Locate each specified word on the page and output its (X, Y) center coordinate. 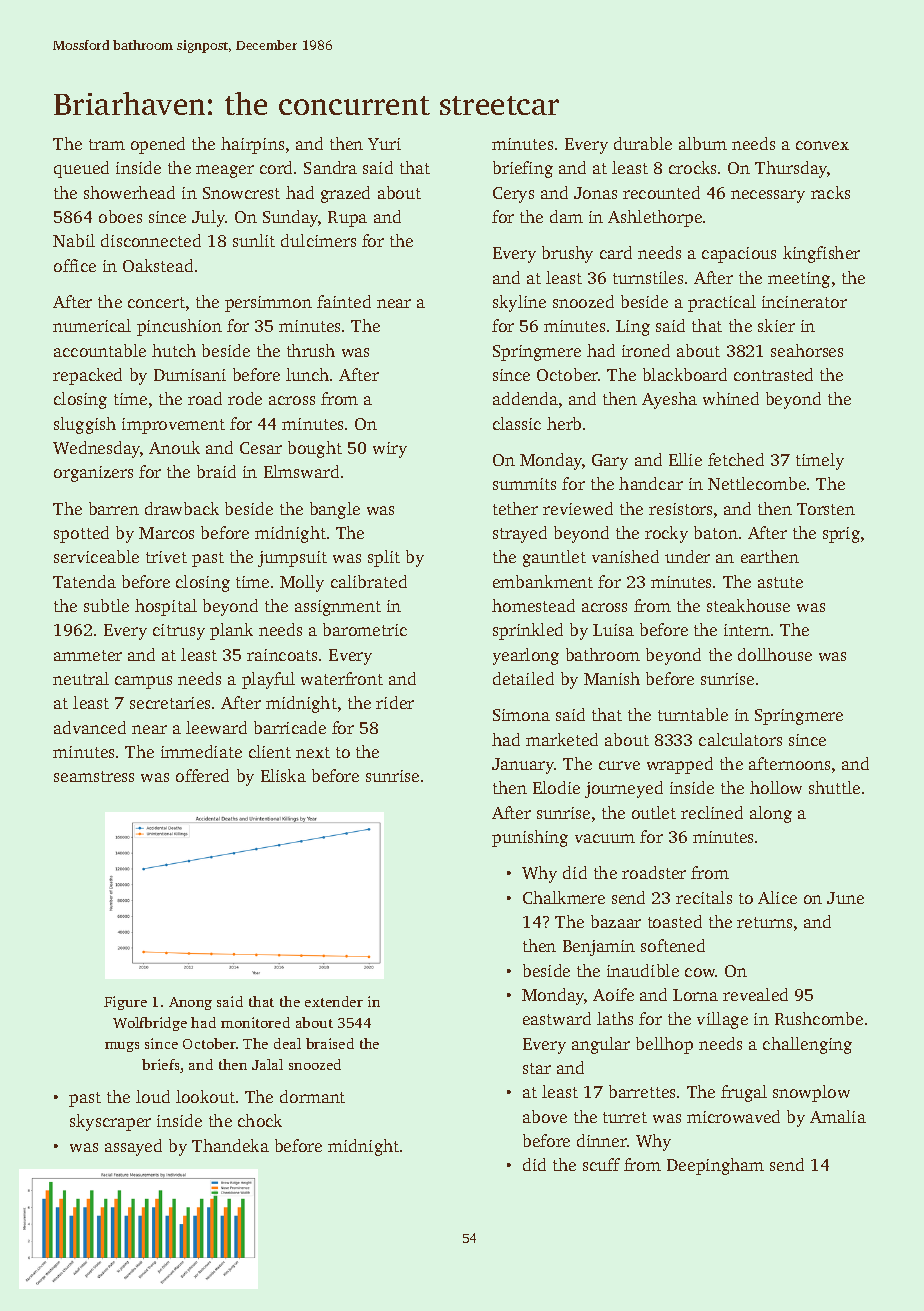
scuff (601, 1164)
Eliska (283, 775)
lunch (307, 374)
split (384, 558)
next (313, 752)
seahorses (807, 350)
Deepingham (715, 1166)
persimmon (268, 304)
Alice (777, 897)
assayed (133, 1147)
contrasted (773, 374)
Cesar (261, 448)
